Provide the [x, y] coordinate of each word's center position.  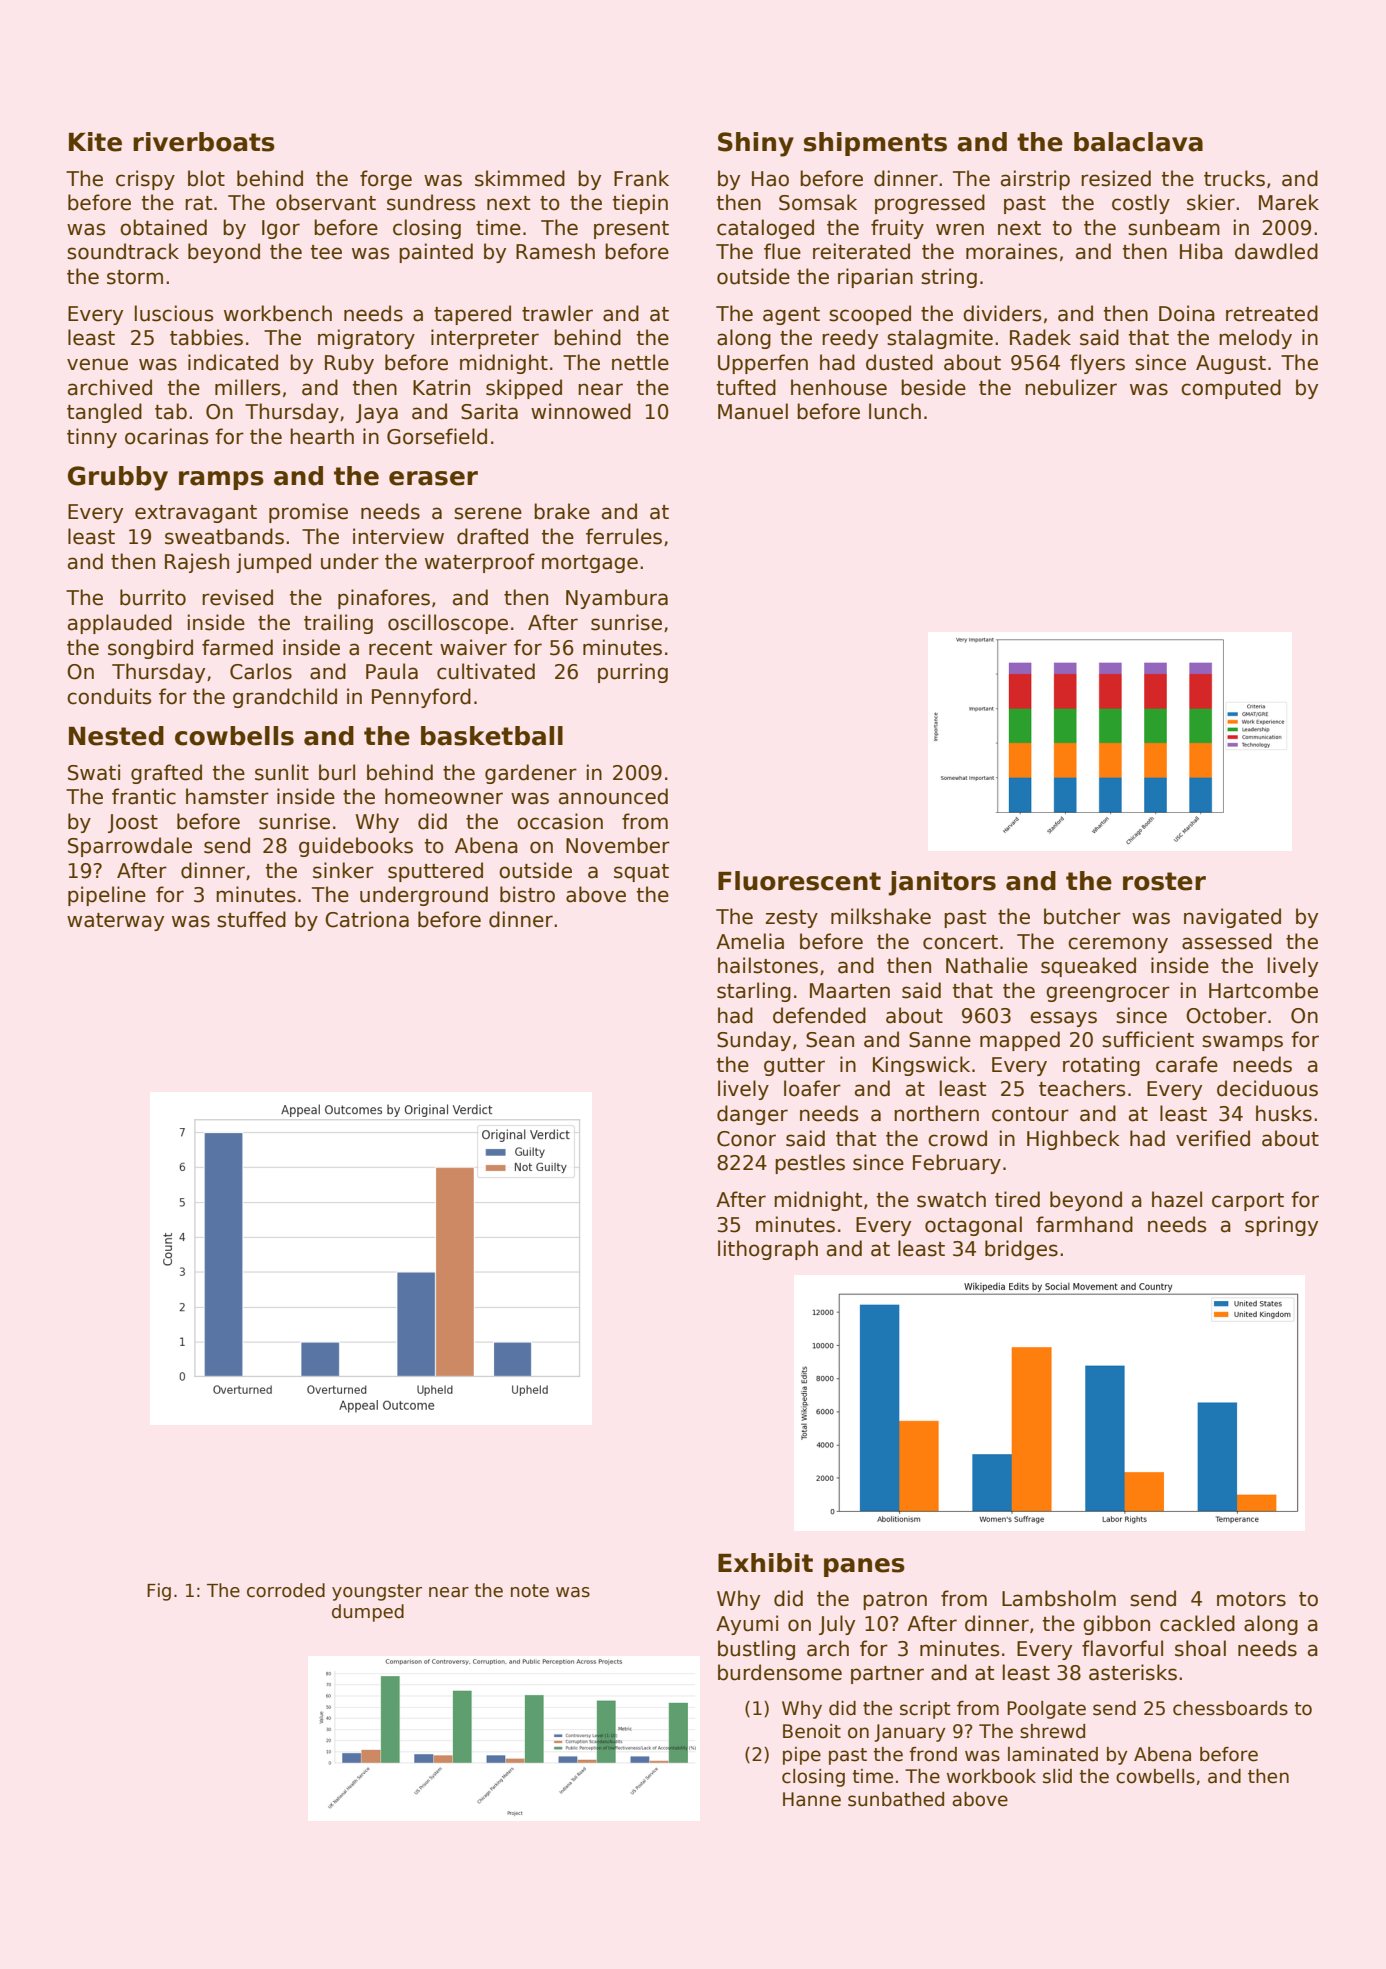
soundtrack [123, 251]
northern [936, 1113]
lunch [895, 411]
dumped [368, 1613]
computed [1231, 389]
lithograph [768, 1250]
